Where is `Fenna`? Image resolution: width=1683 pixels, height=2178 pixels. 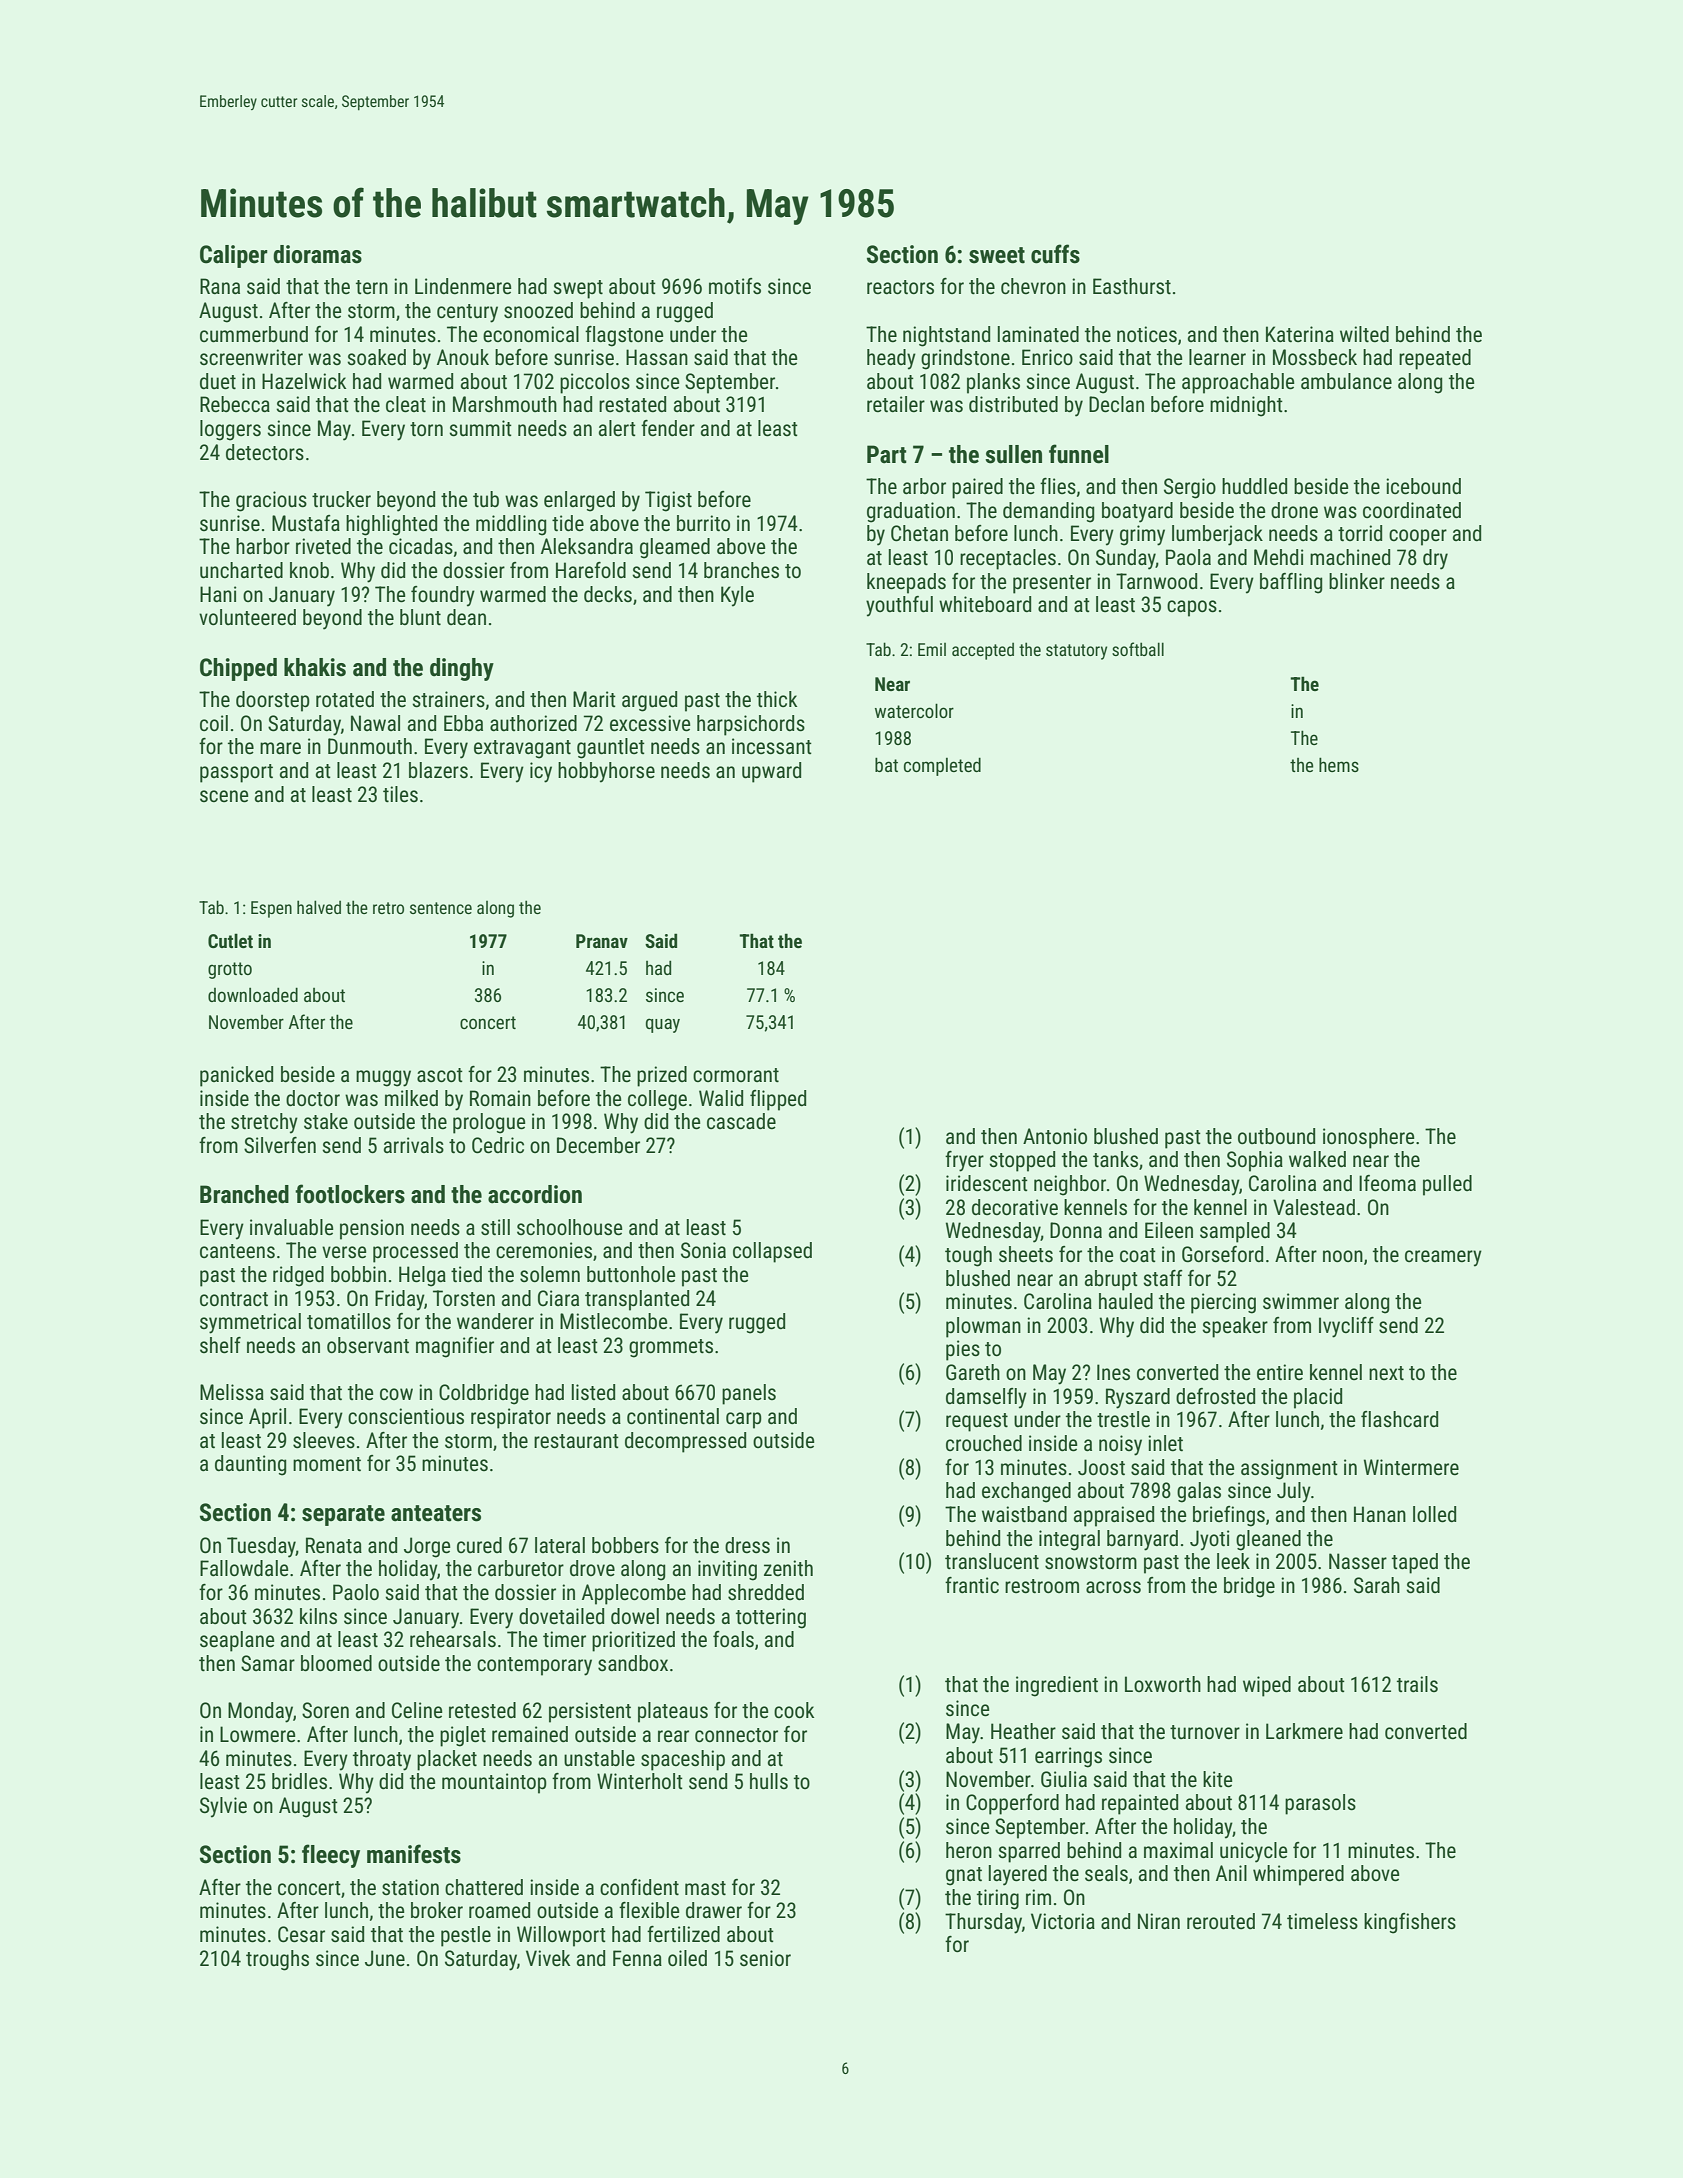
Fenna is located at coordinates (637, 1958).
